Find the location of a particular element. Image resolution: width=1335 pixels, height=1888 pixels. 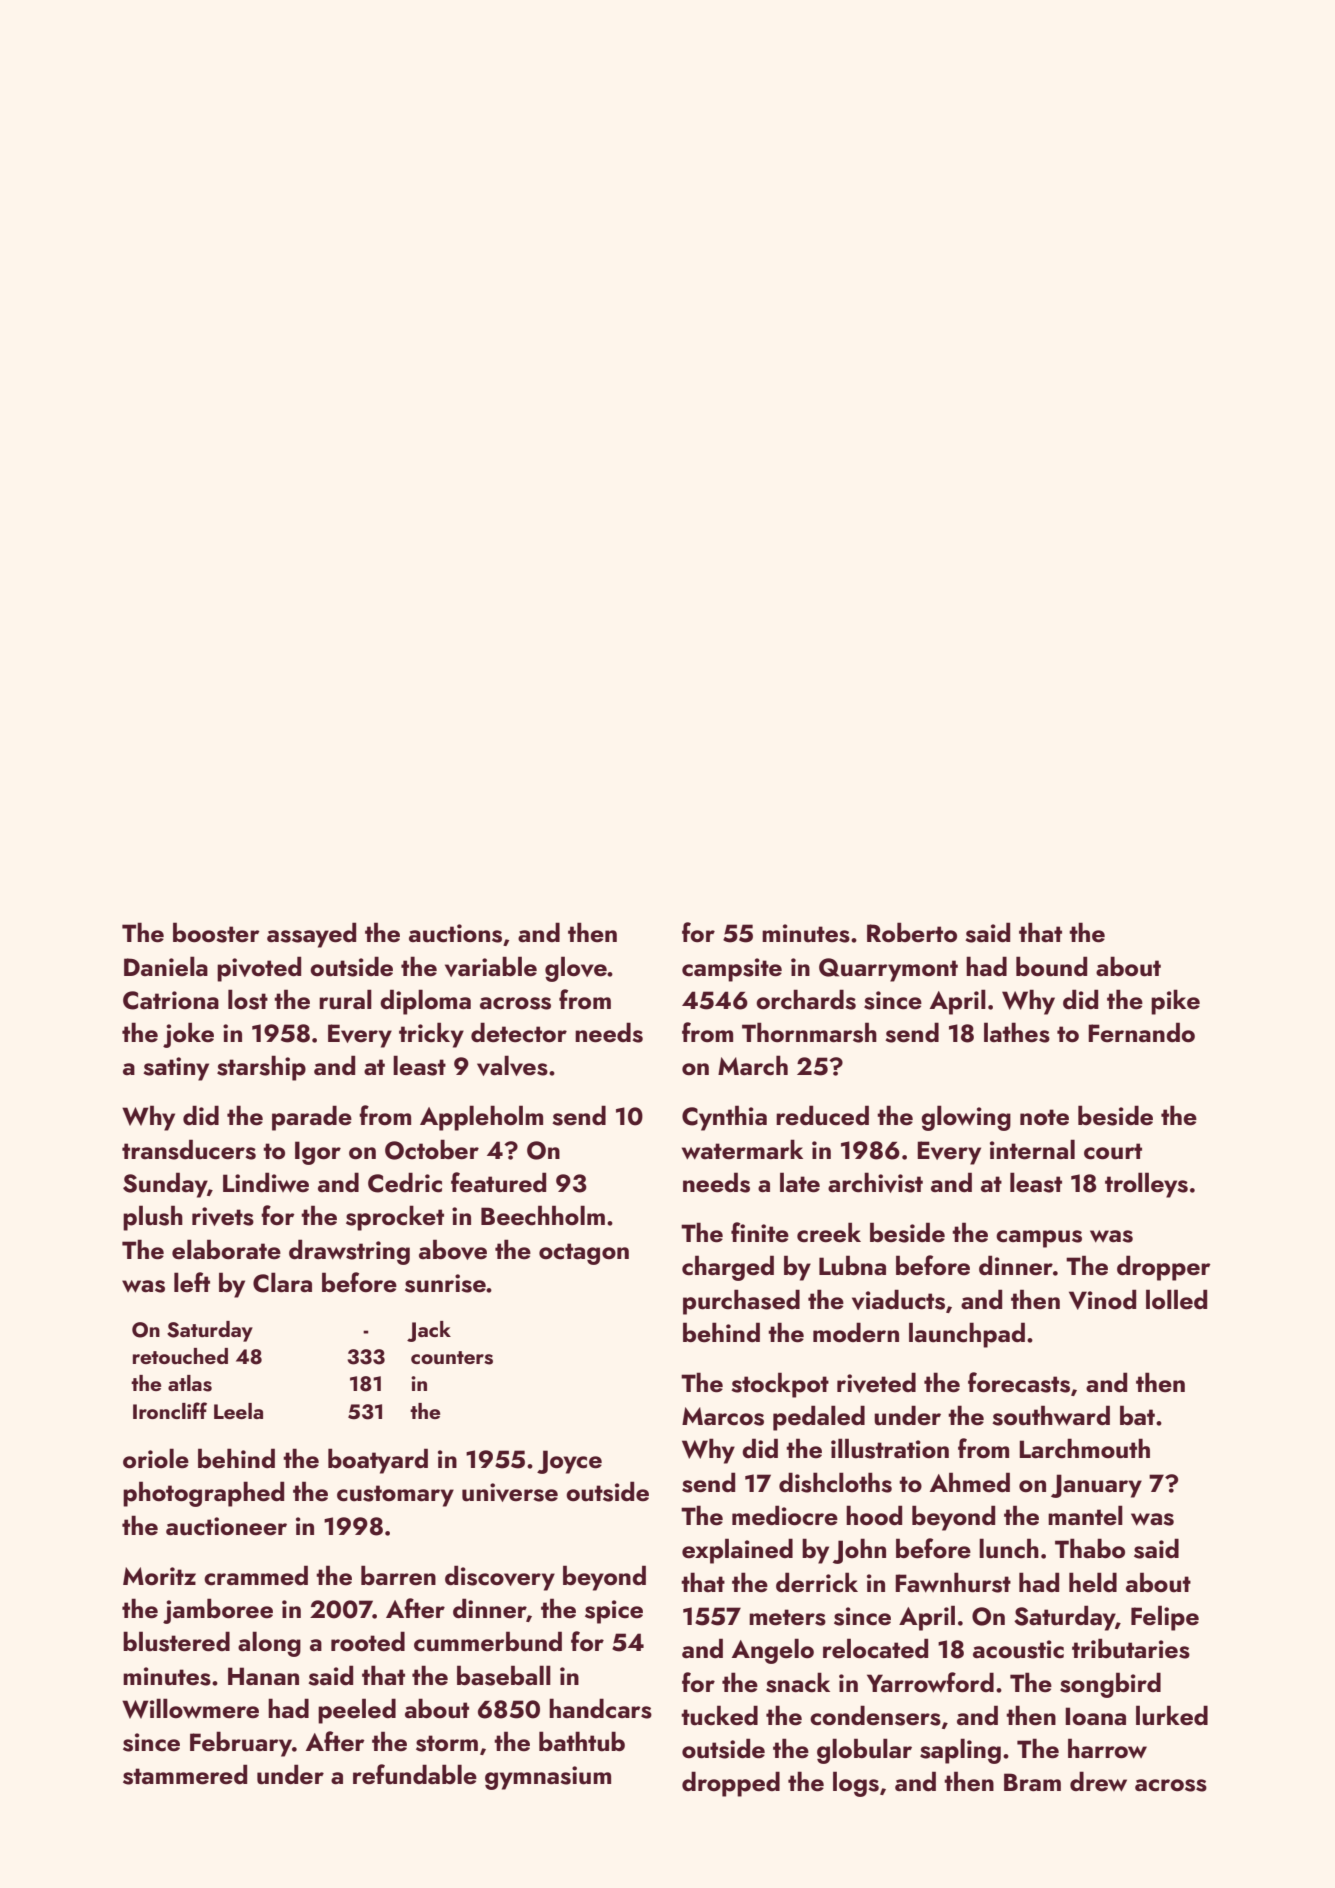

creek is located at coordinates (829, 1232).
